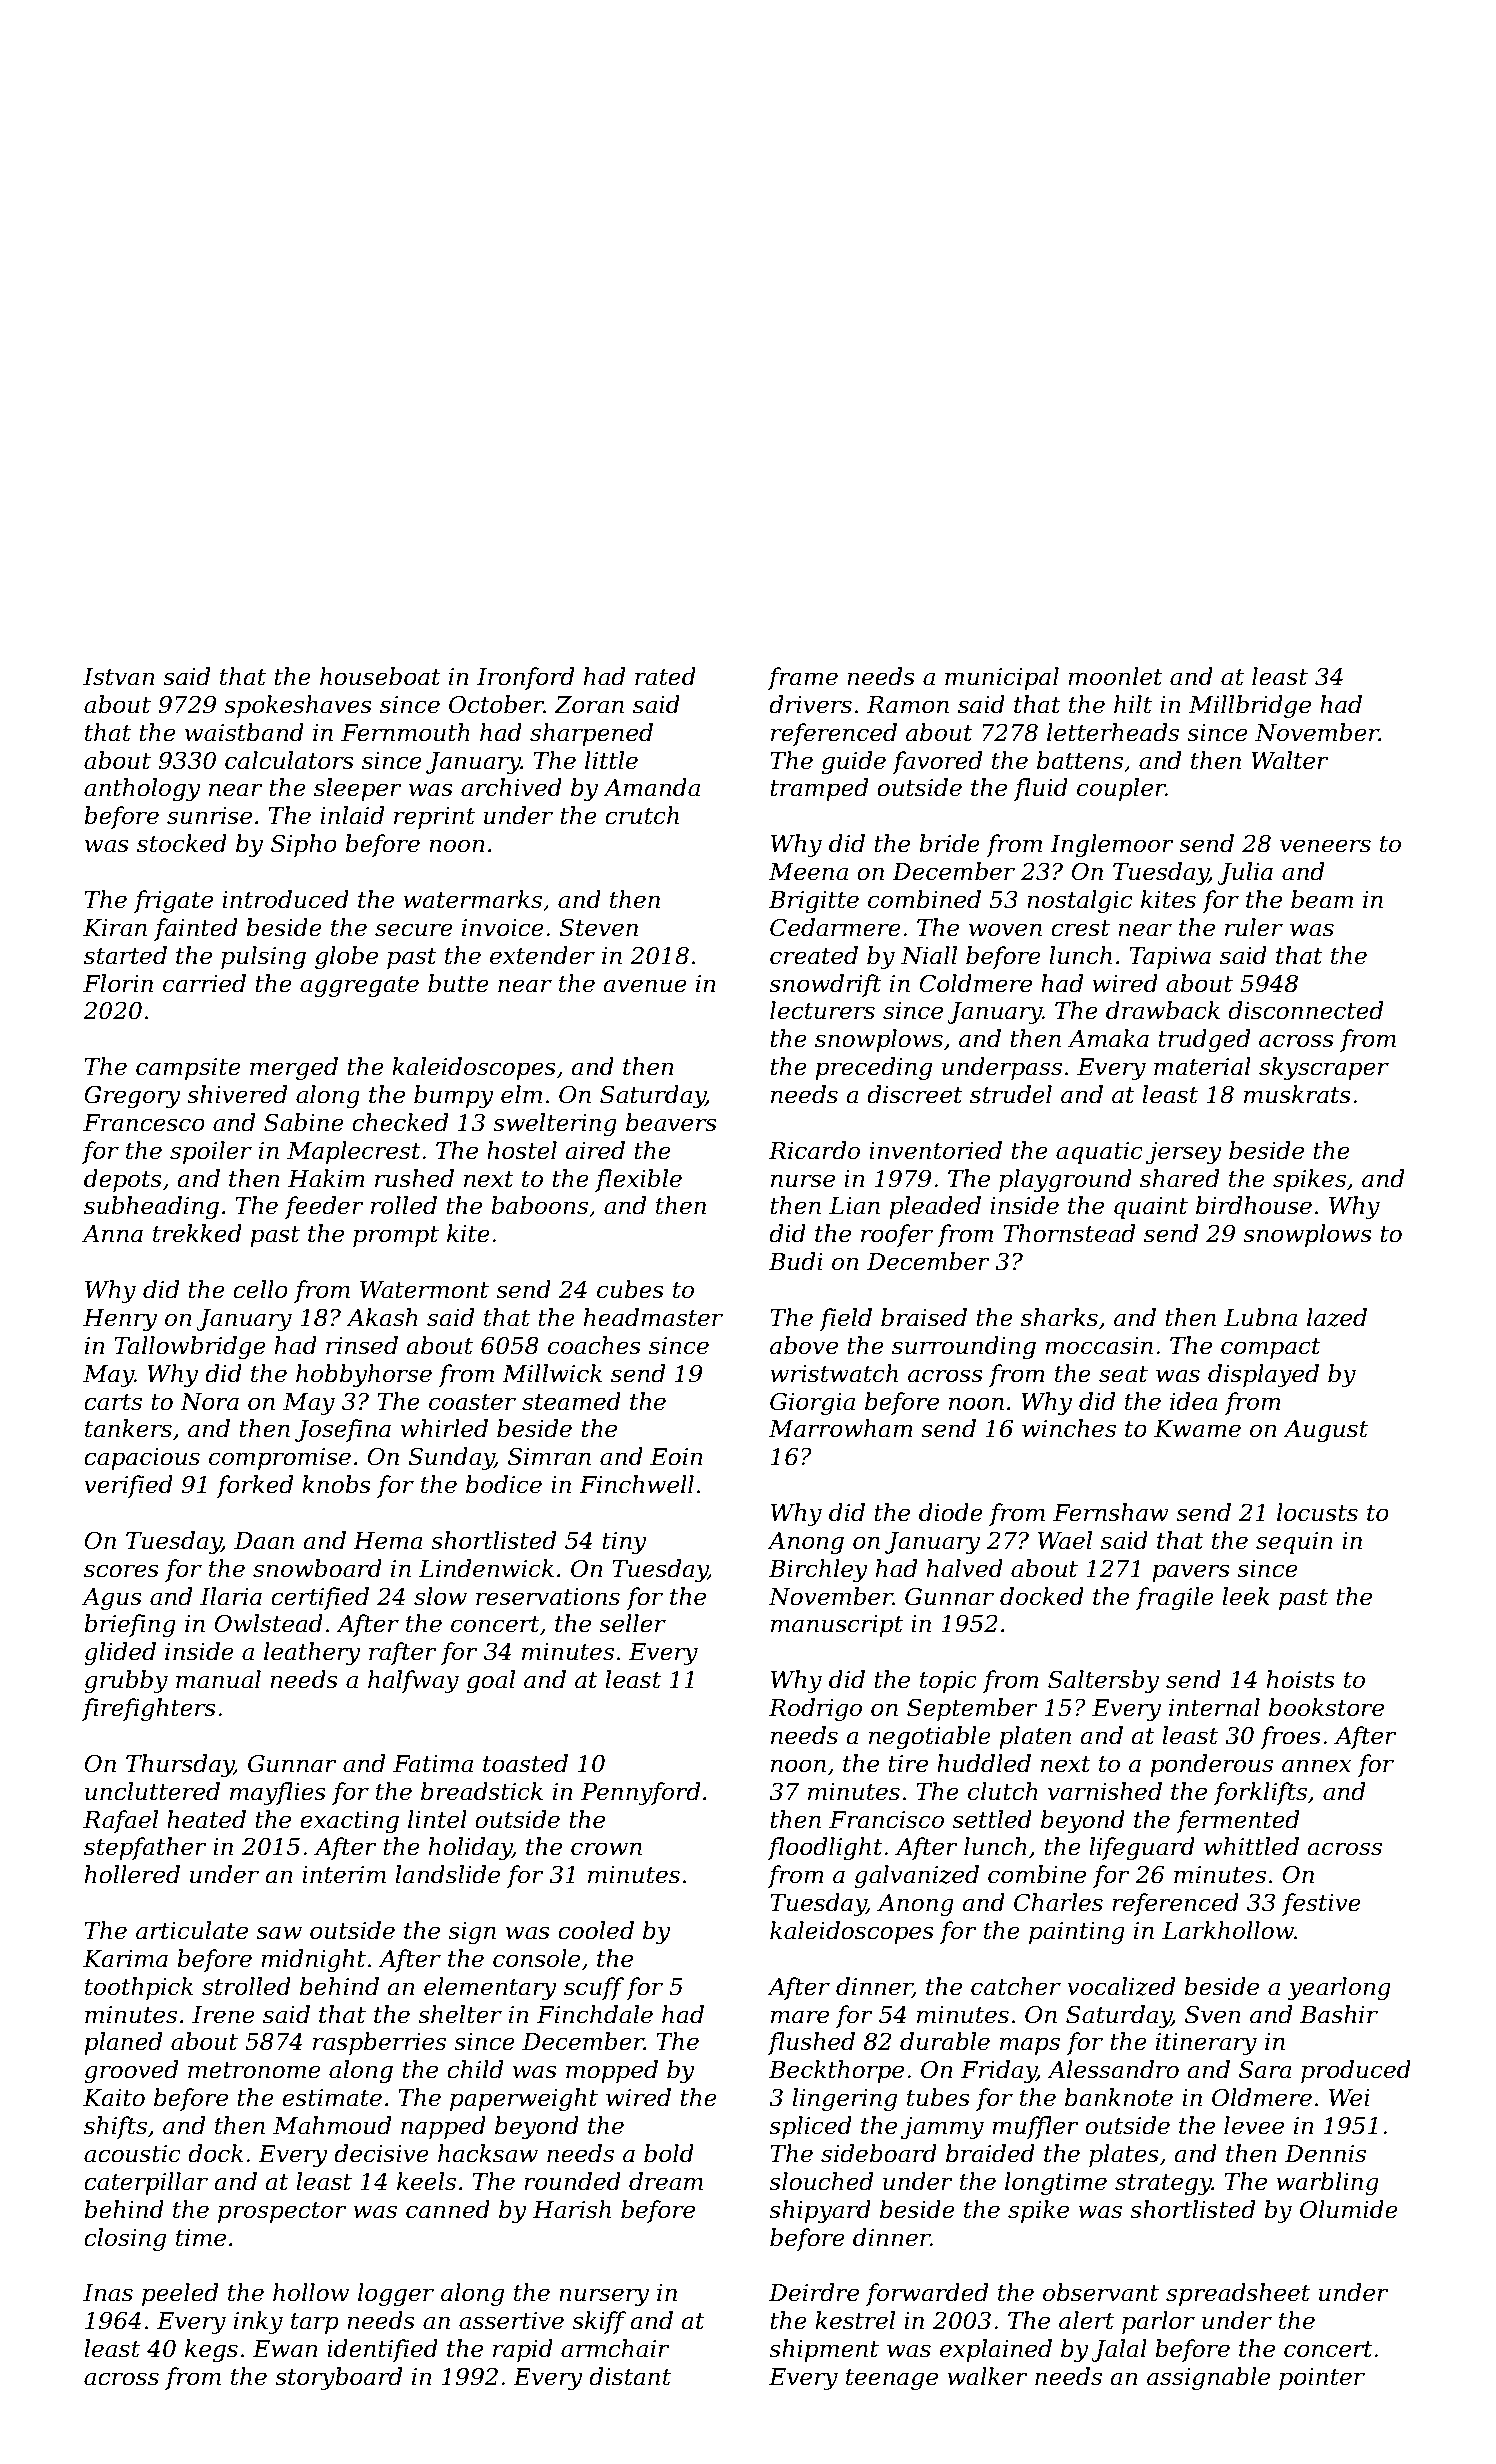  Describe the element at coordinates (204, 983) in the page. I see `carried` at that location.
